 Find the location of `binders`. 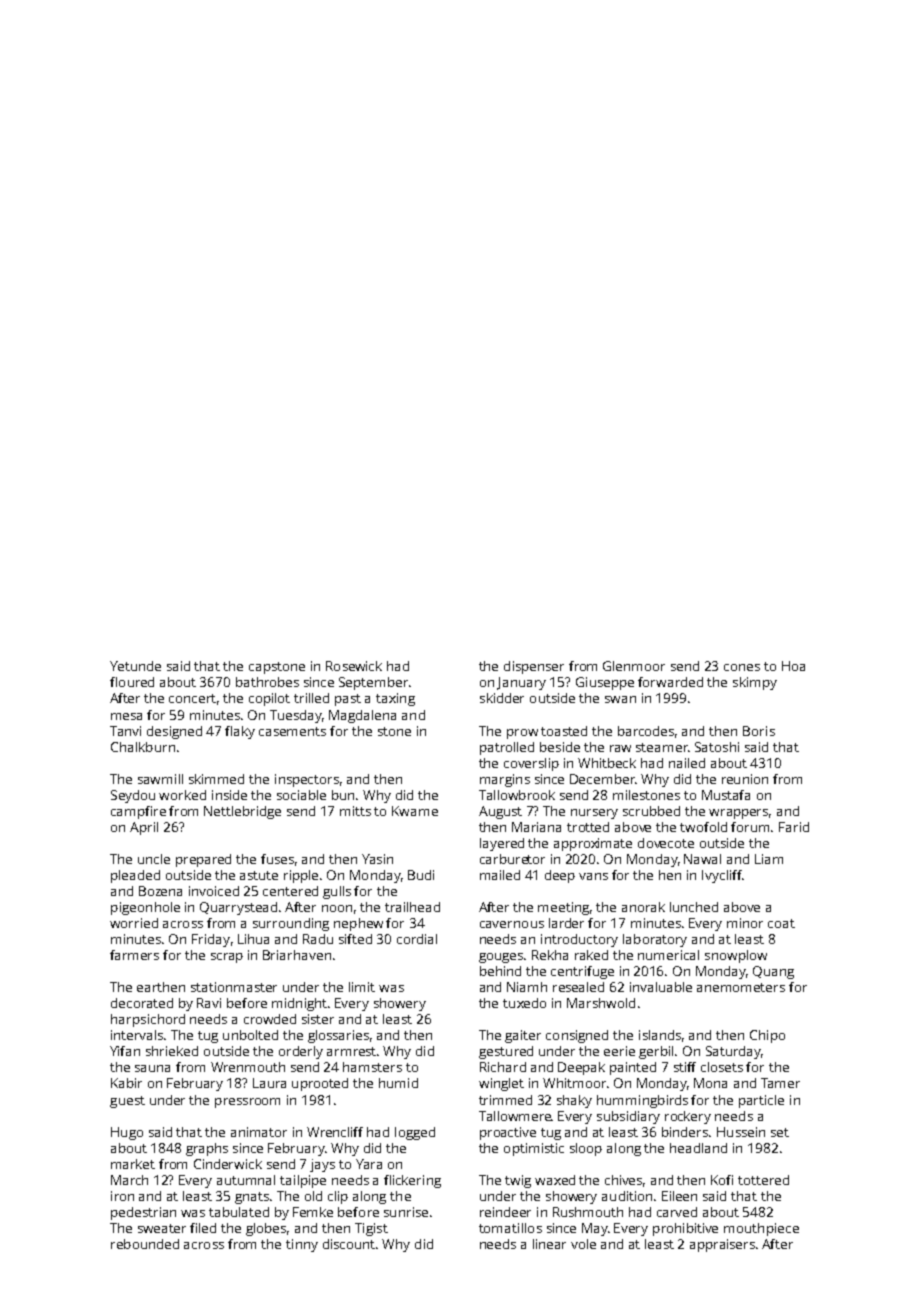

binders is located at coordinates (685, 1132).
